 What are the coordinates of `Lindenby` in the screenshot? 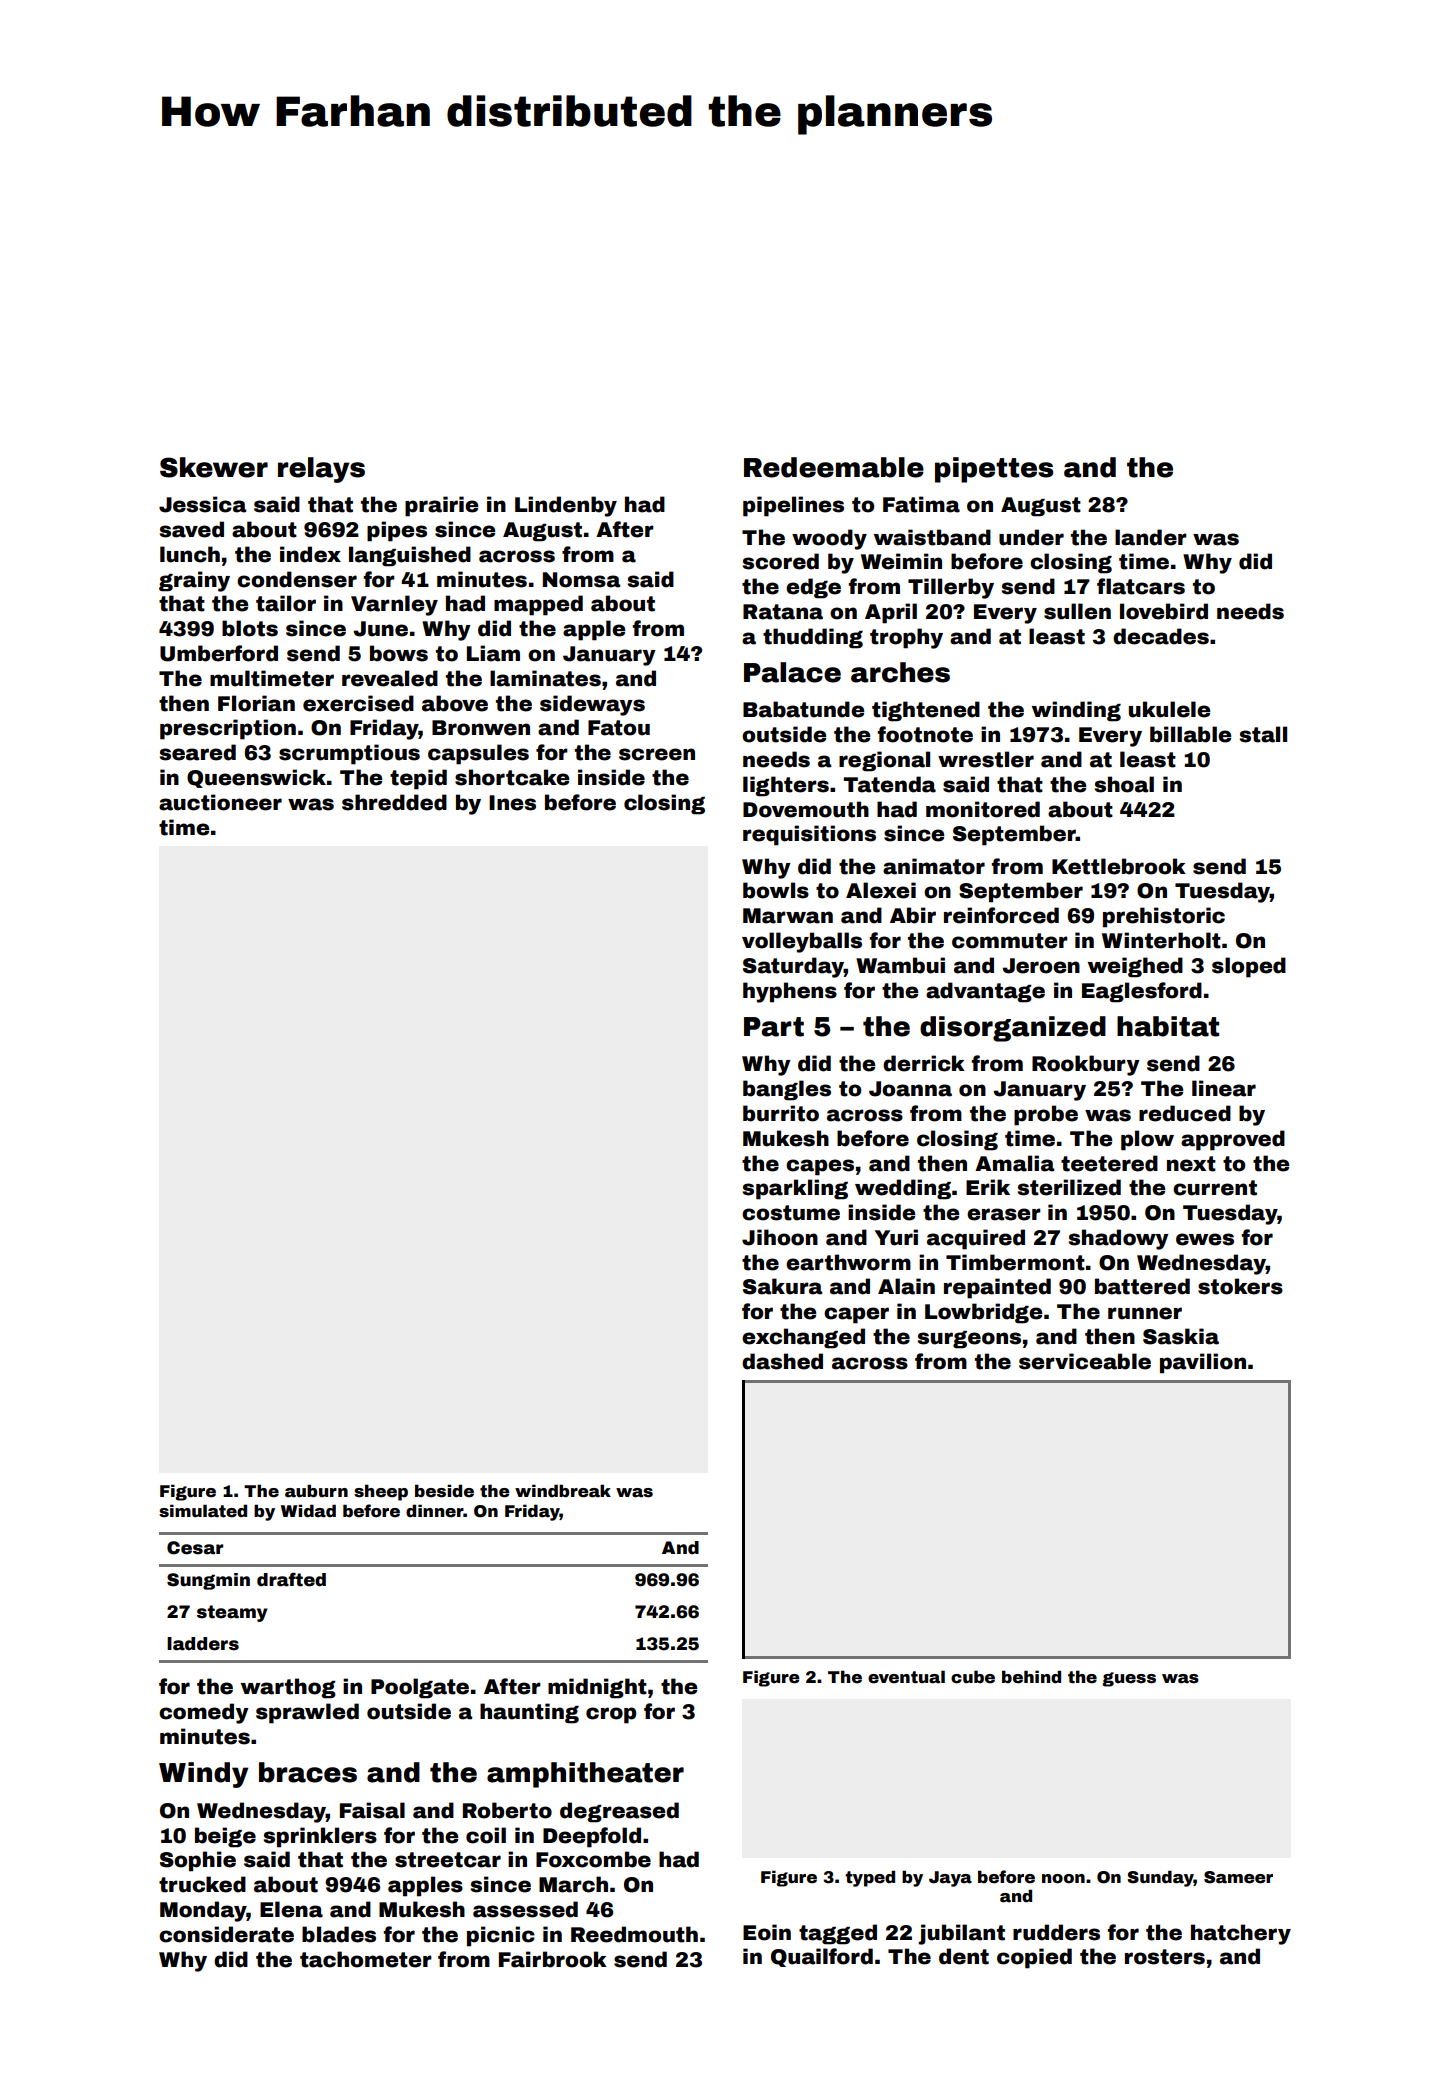 It's located at (566, 506).
